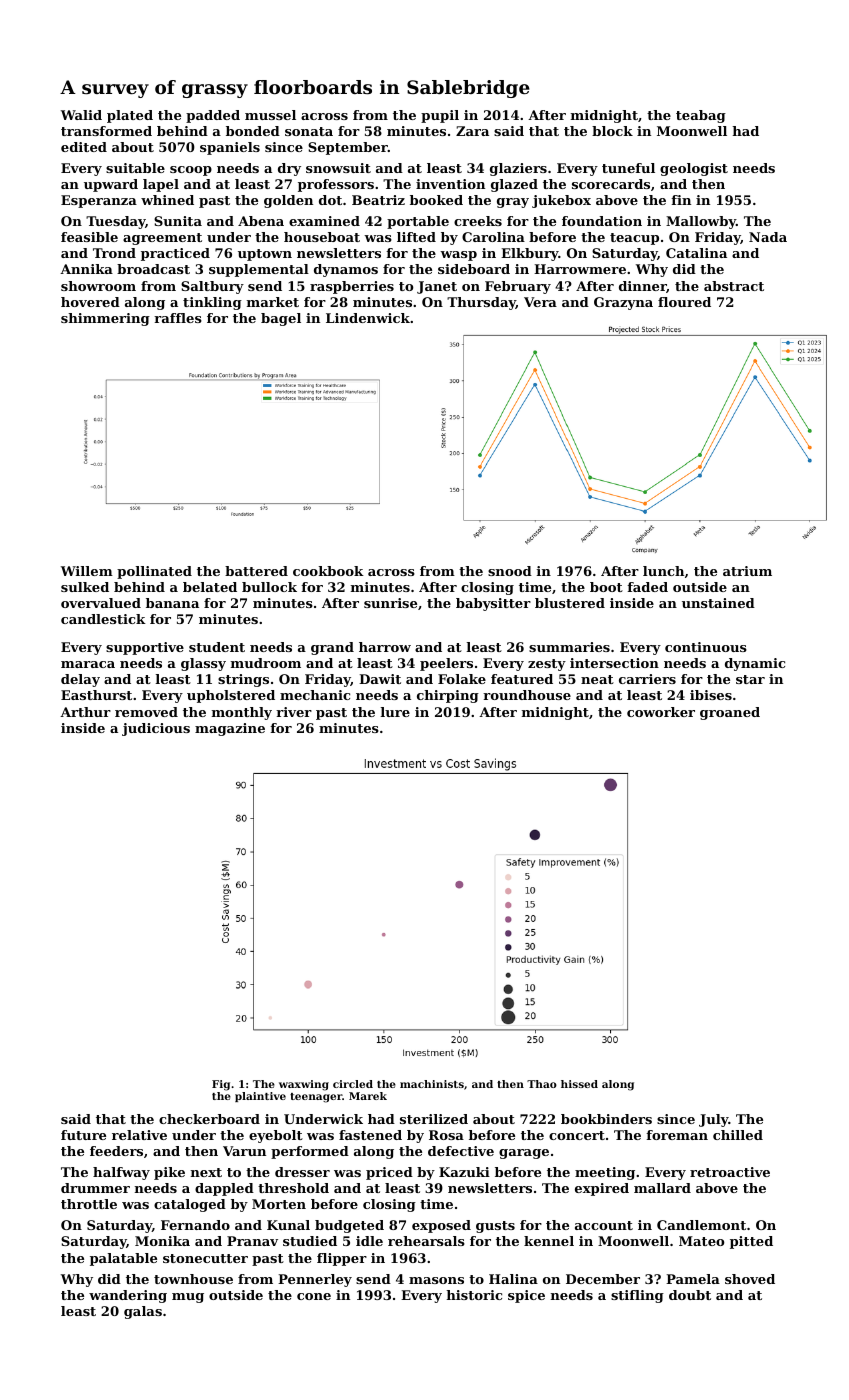 Image resolution: width=849 pixels, height=1400 pixels. What do you see at coordinates (440, 116) in the page?
I see `pupil` at bounding box center [440, 116].
